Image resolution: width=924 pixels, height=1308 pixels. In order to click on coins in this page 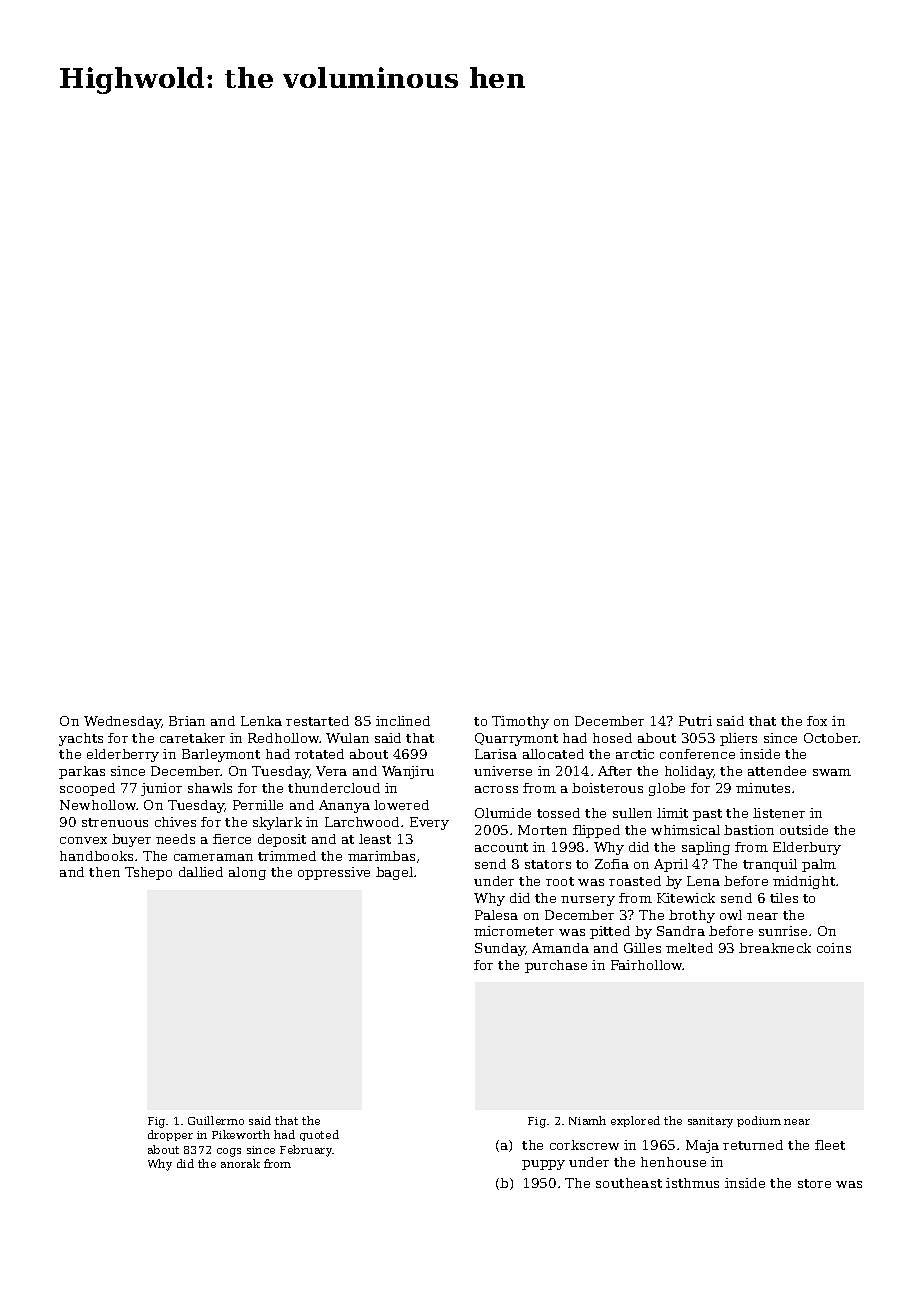, I will do `click(834, 948)`.
